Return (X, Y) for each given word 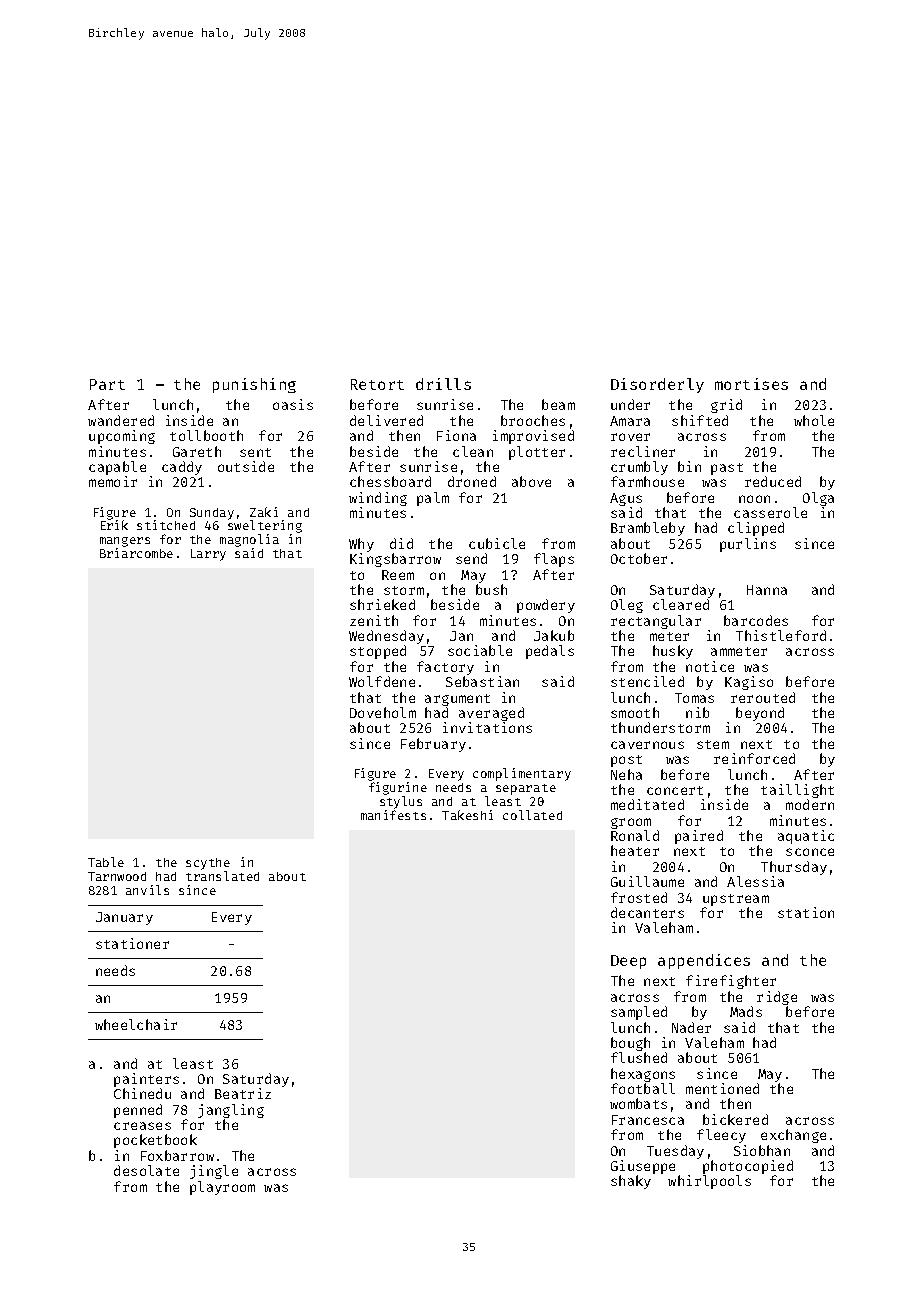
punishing (254, 385)
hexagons (643, 1075)
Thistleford (781, 635)
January (124, 918)
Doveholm (383, 712)
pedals (550, 652)
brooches (533, 420)
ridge (777, 998)
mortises (751, 384)
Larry (208, 555)
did (401, 543)
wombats (638, 1103)
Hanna (767, 590)
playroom (222, 1188)
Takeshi (467, 815)
